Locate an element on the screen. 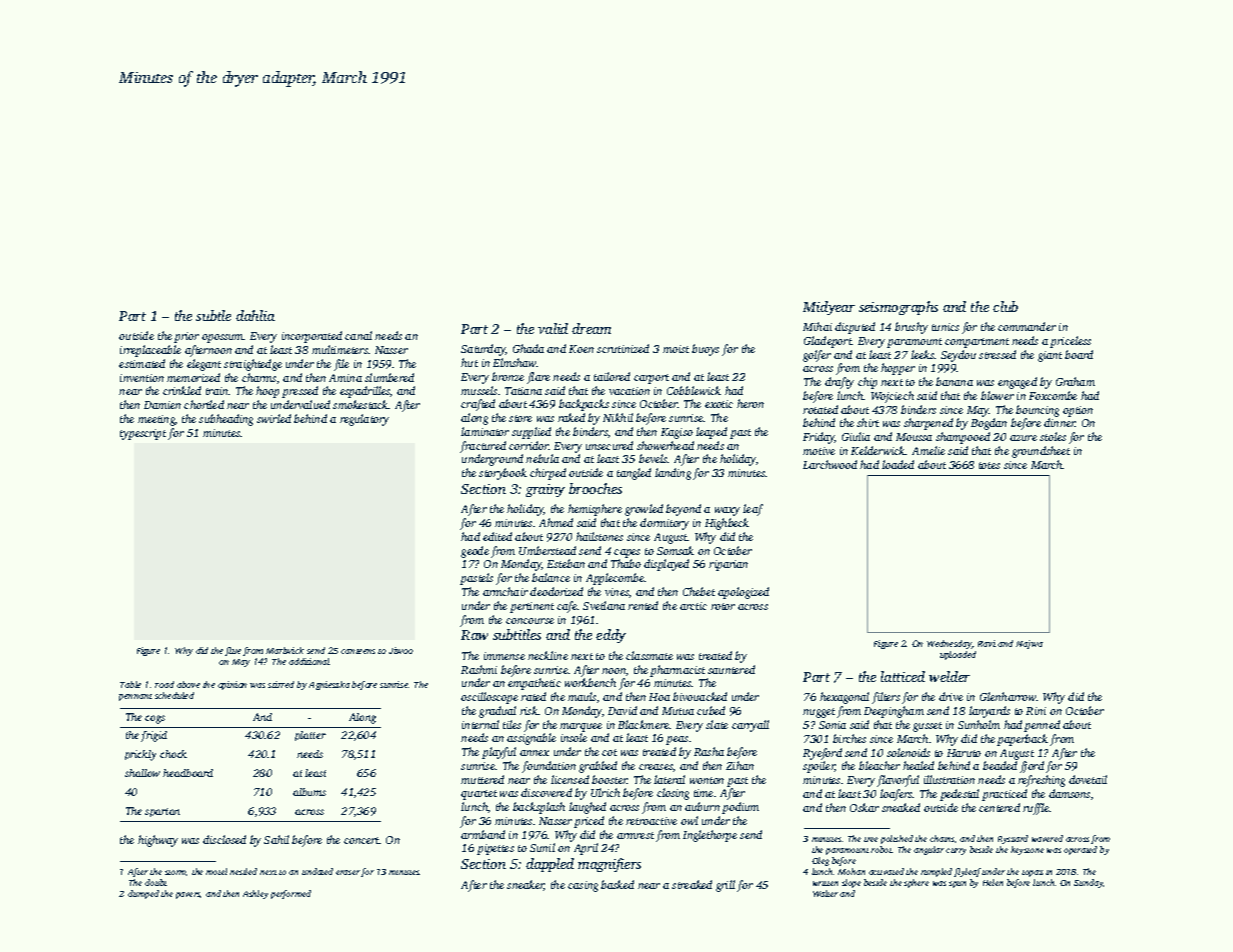 The image size is (1233, 952). canal is located at coordinates (358, 335).
